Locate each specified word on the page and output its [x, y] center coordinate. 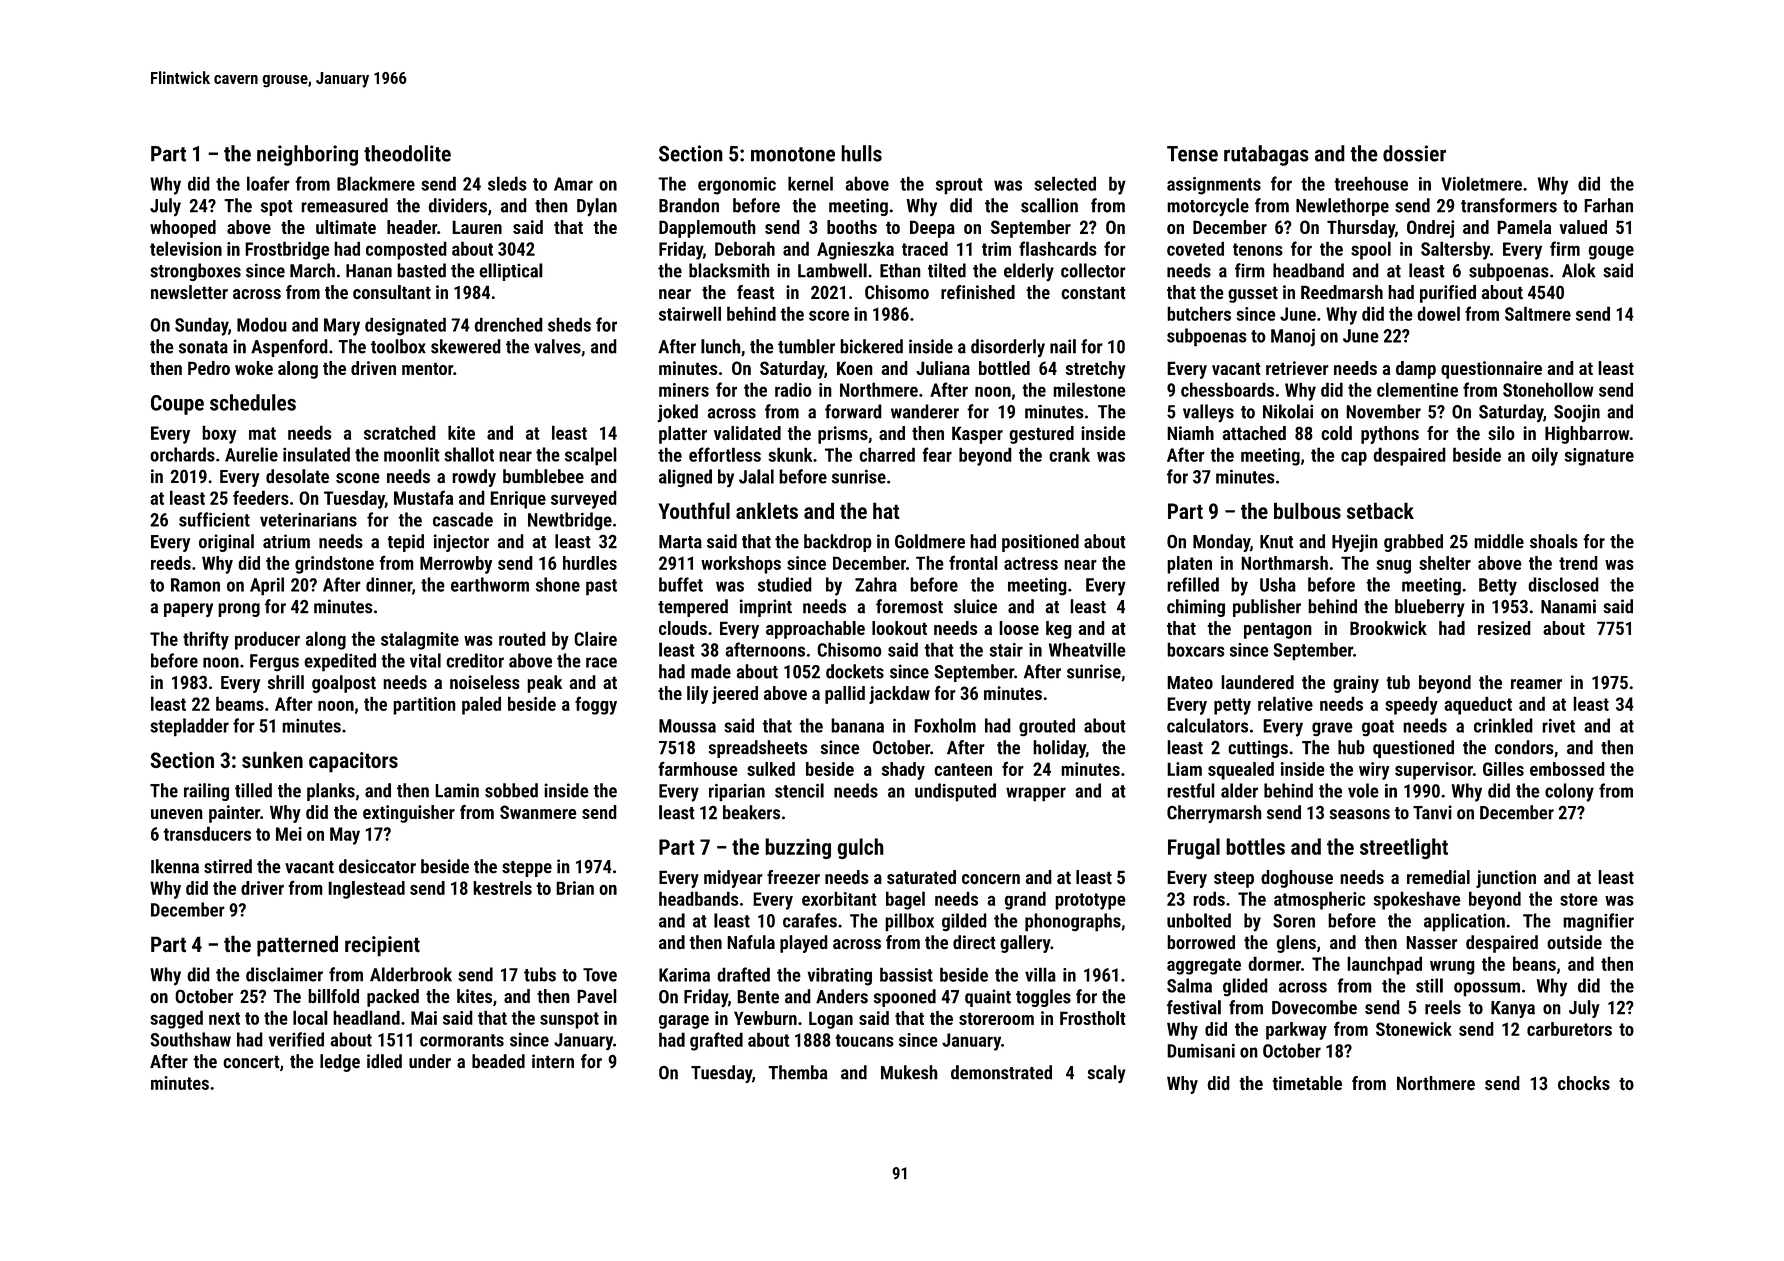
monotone [793, 154]
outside [1574, 942]
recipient [382, 946]
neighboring [307, 155]
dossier [1414, 153]
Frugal [1194, 849]
